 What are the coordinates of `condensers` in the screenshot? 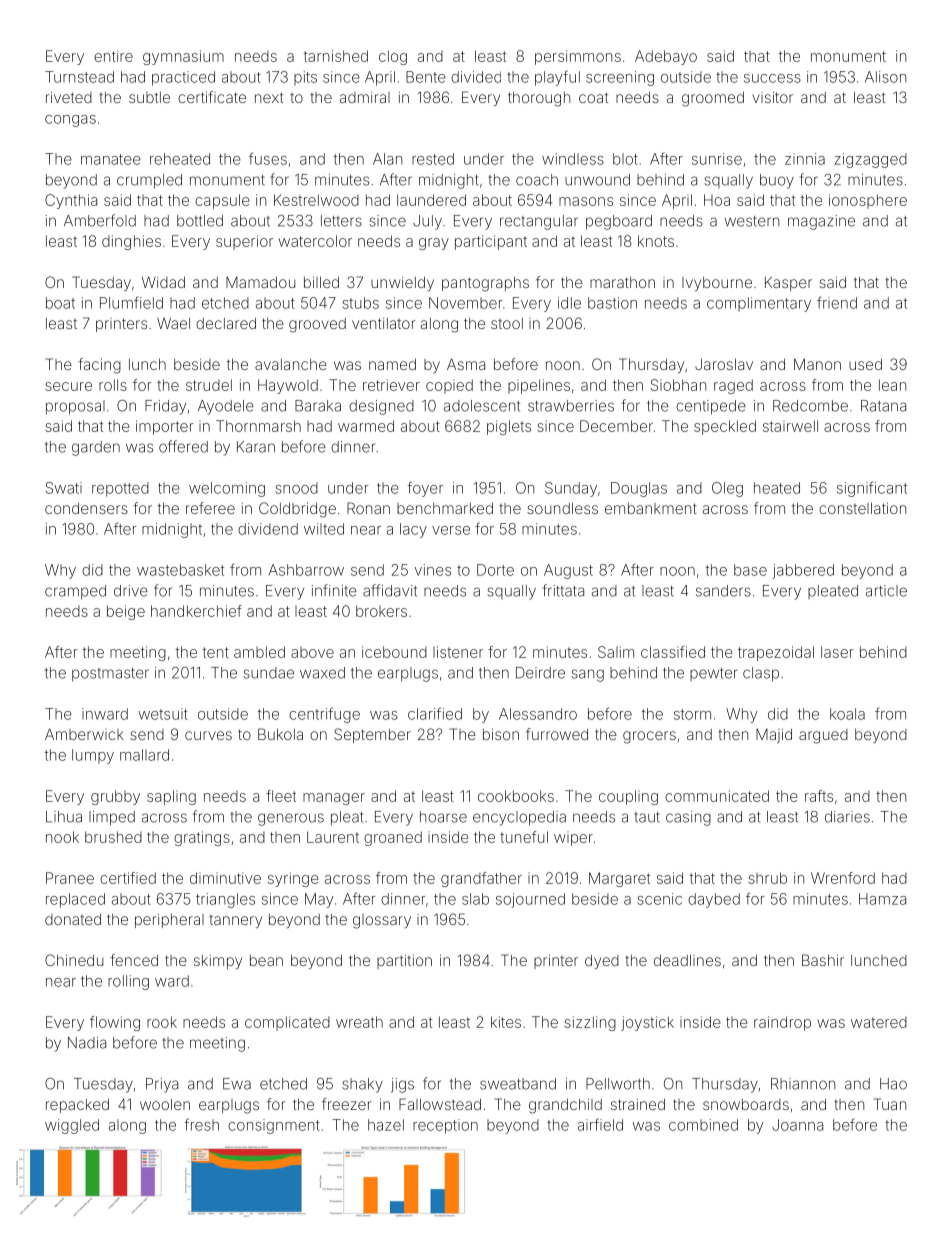 It's located at (86, 508).
